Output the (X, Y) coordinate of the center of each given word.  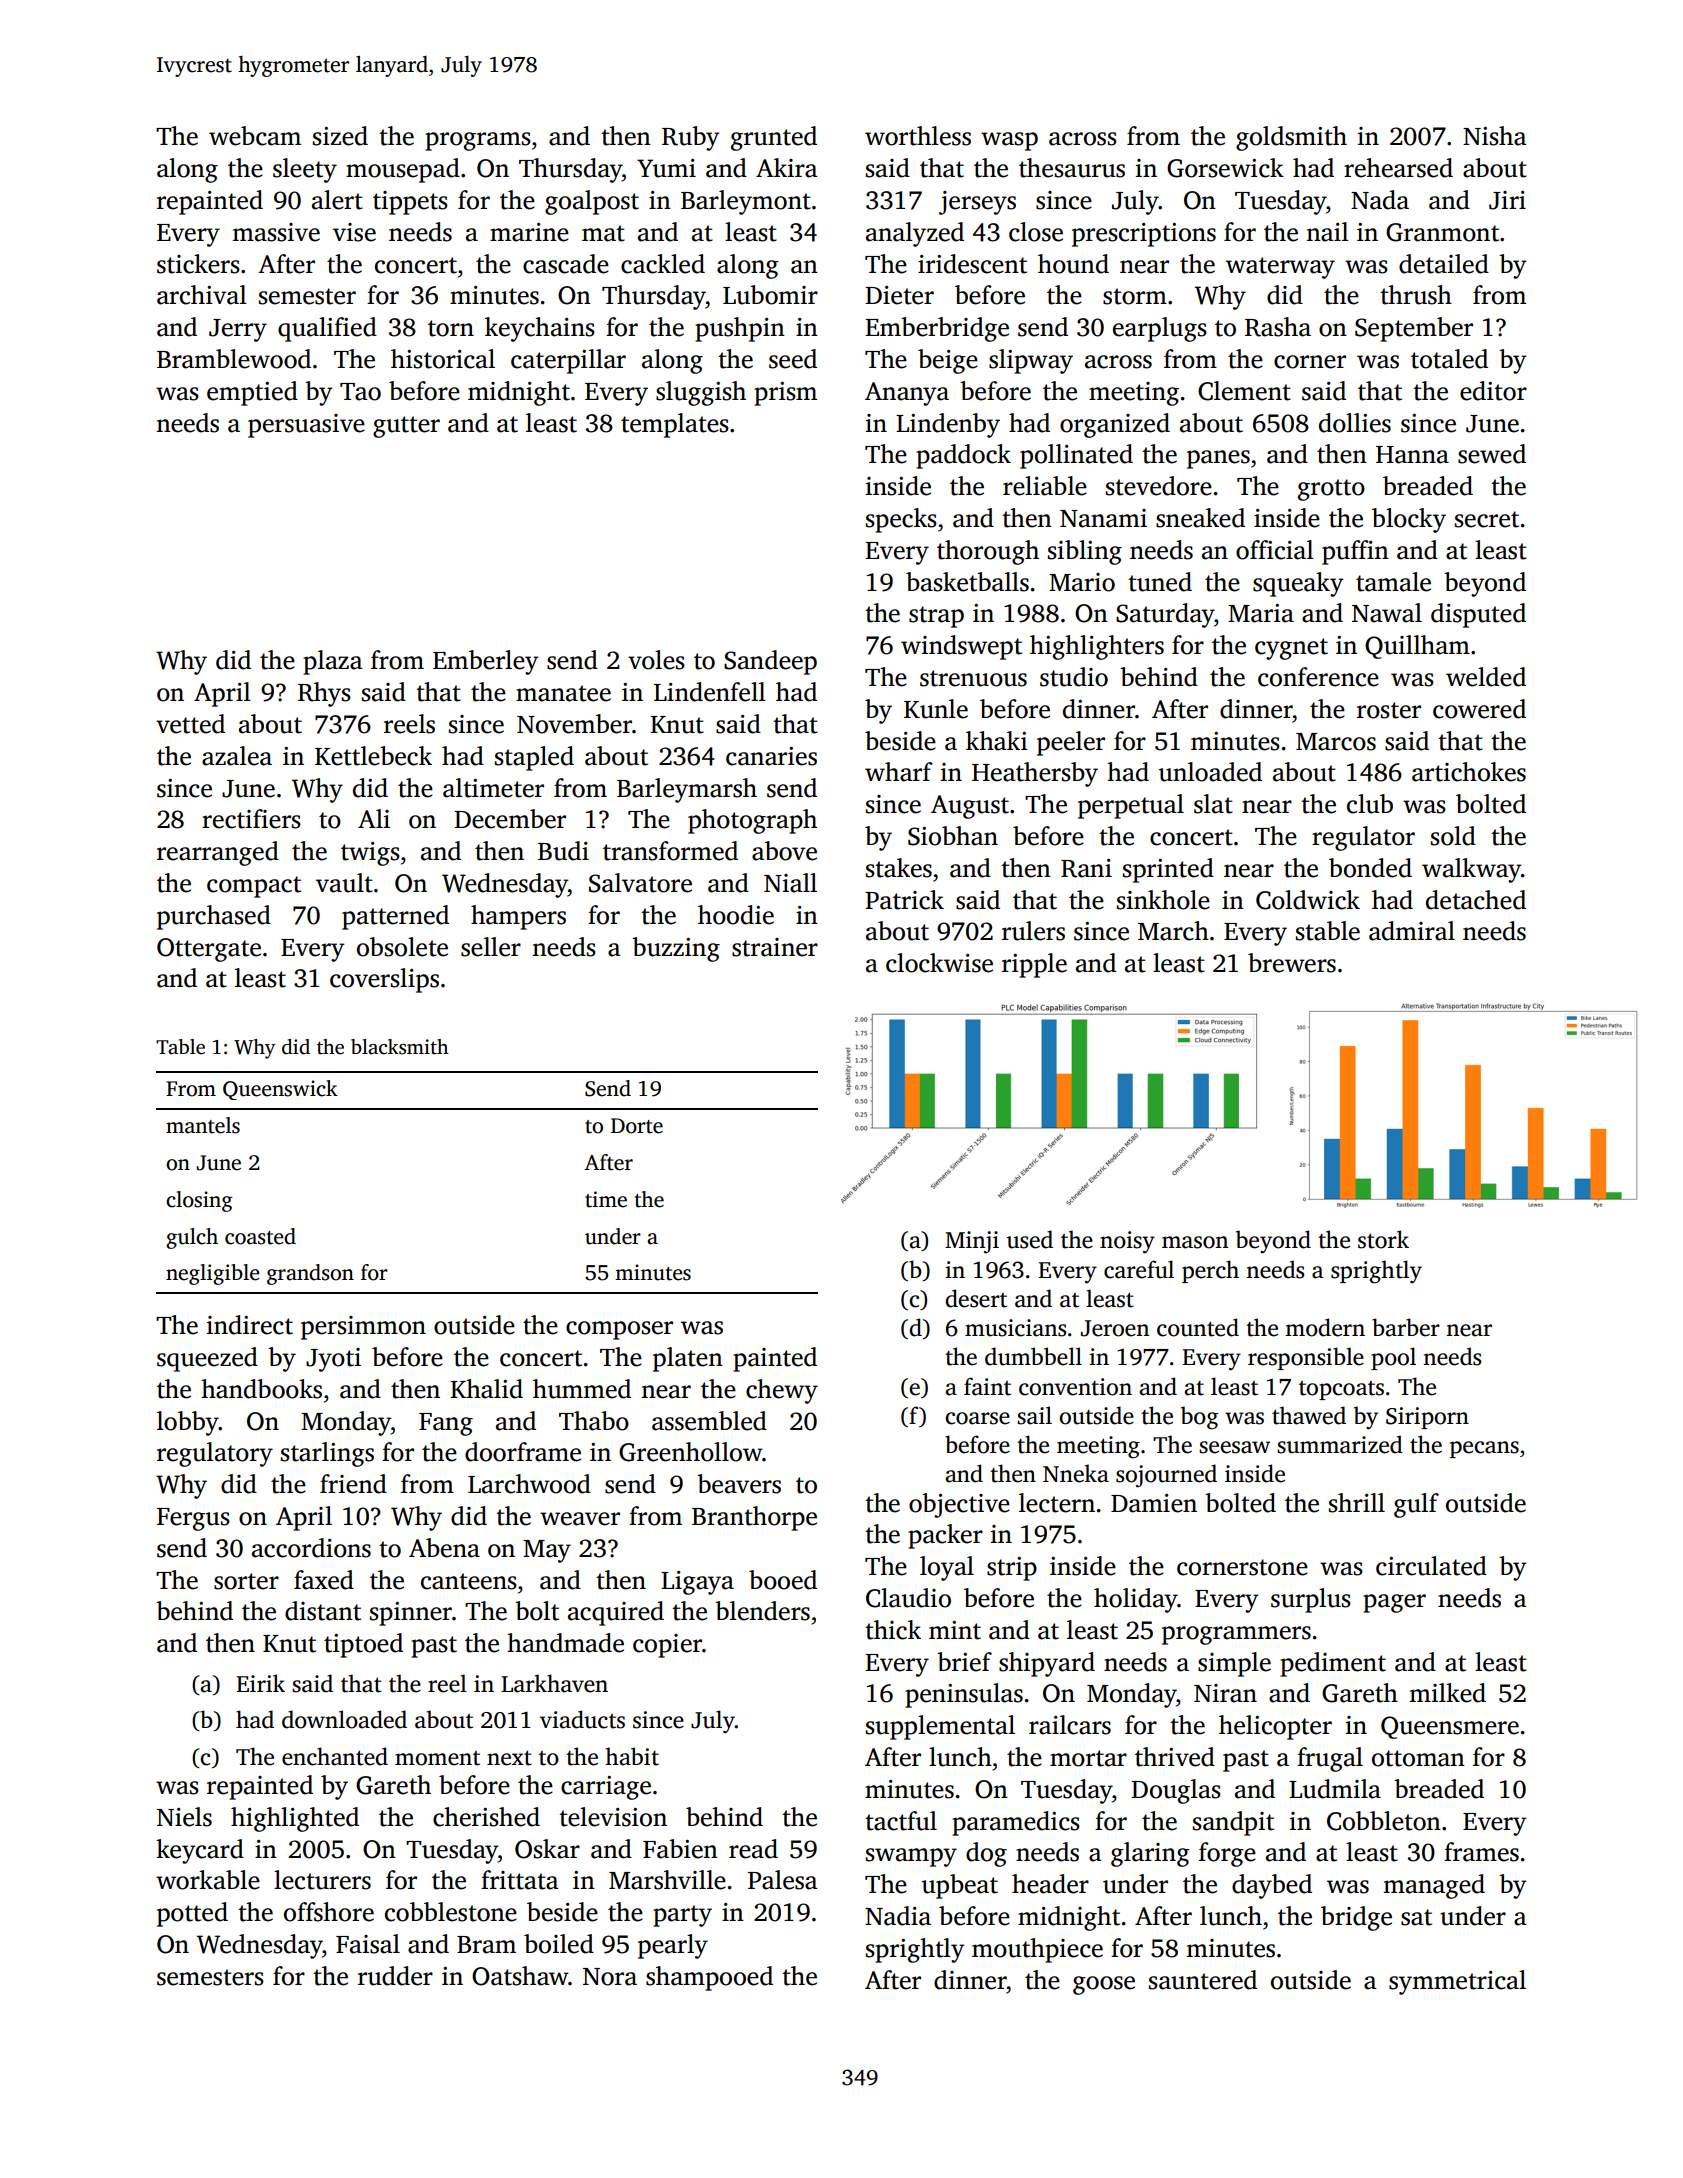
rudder (395, 1976)
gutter (406, 427)
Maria (1261, 613)
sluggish (701, 393)
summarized (1340, 1444)
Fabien (680, 1849)
